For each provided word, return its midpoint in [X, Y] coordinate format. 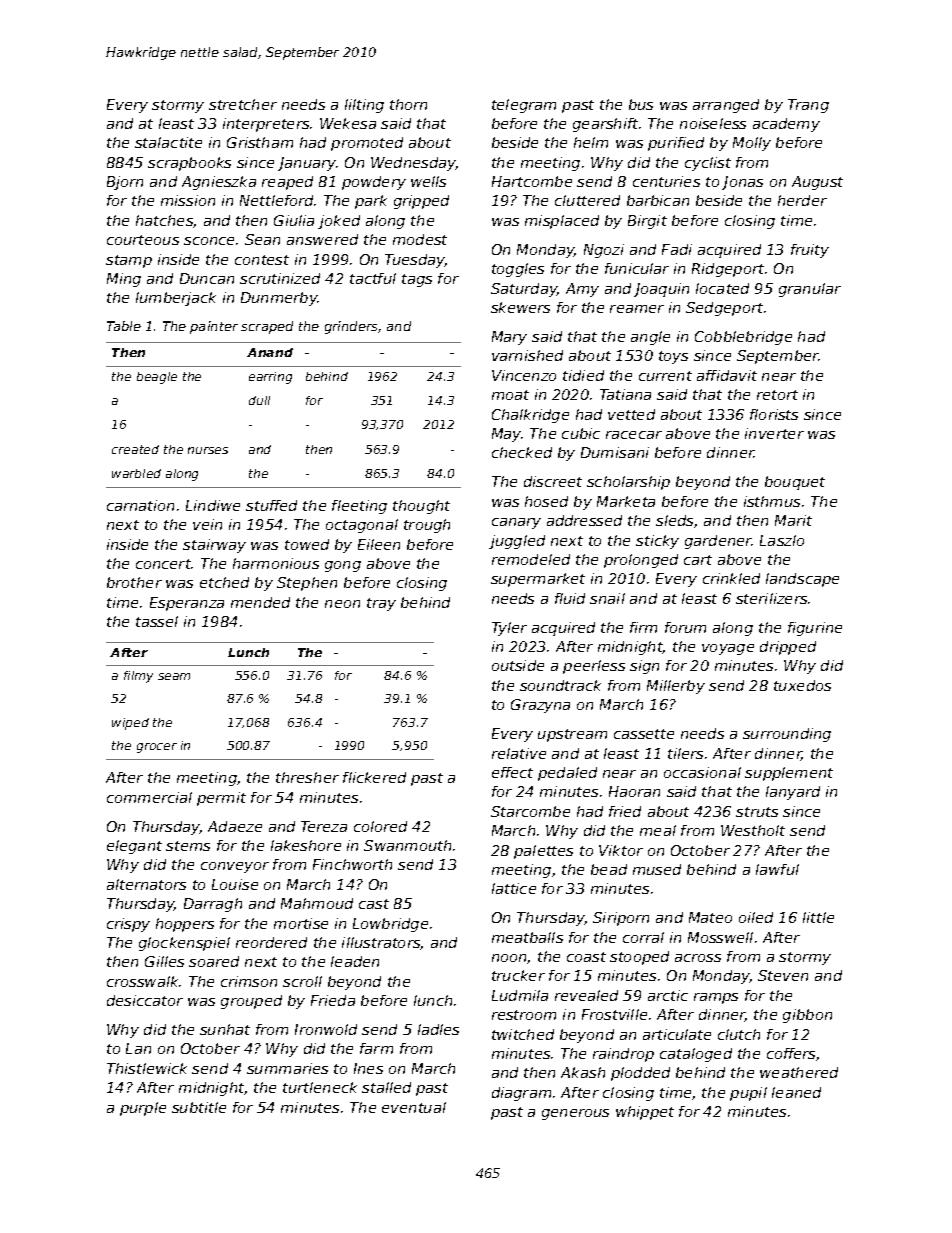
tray [381, 604]
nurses [208, 450]
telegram [524, 106]
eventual [414, 1107]
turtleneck [320, 1087]
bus [641, 104]
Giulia [294, 220]
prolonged [641, 561]
